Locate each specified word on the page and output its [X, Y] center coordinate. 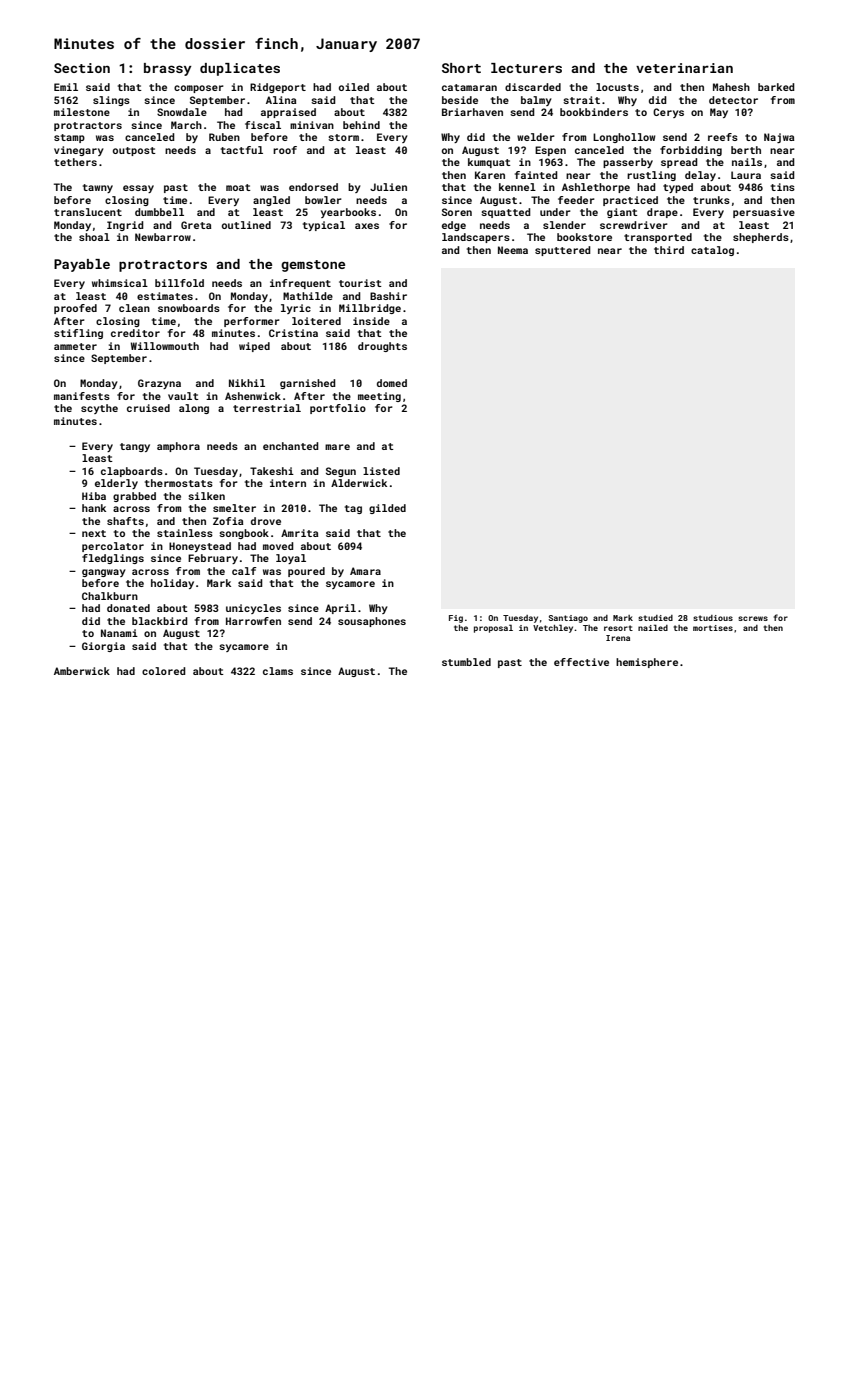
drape [662, 213]
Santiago [568, 619]
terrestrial [267, 408]
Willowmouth [165, 346]
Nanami [119, 633]
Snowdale [182, 112]
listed [381, 471]
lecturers [526, 68]
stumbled [466, 662]
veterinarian [684, 68]
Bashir [388, 296]
